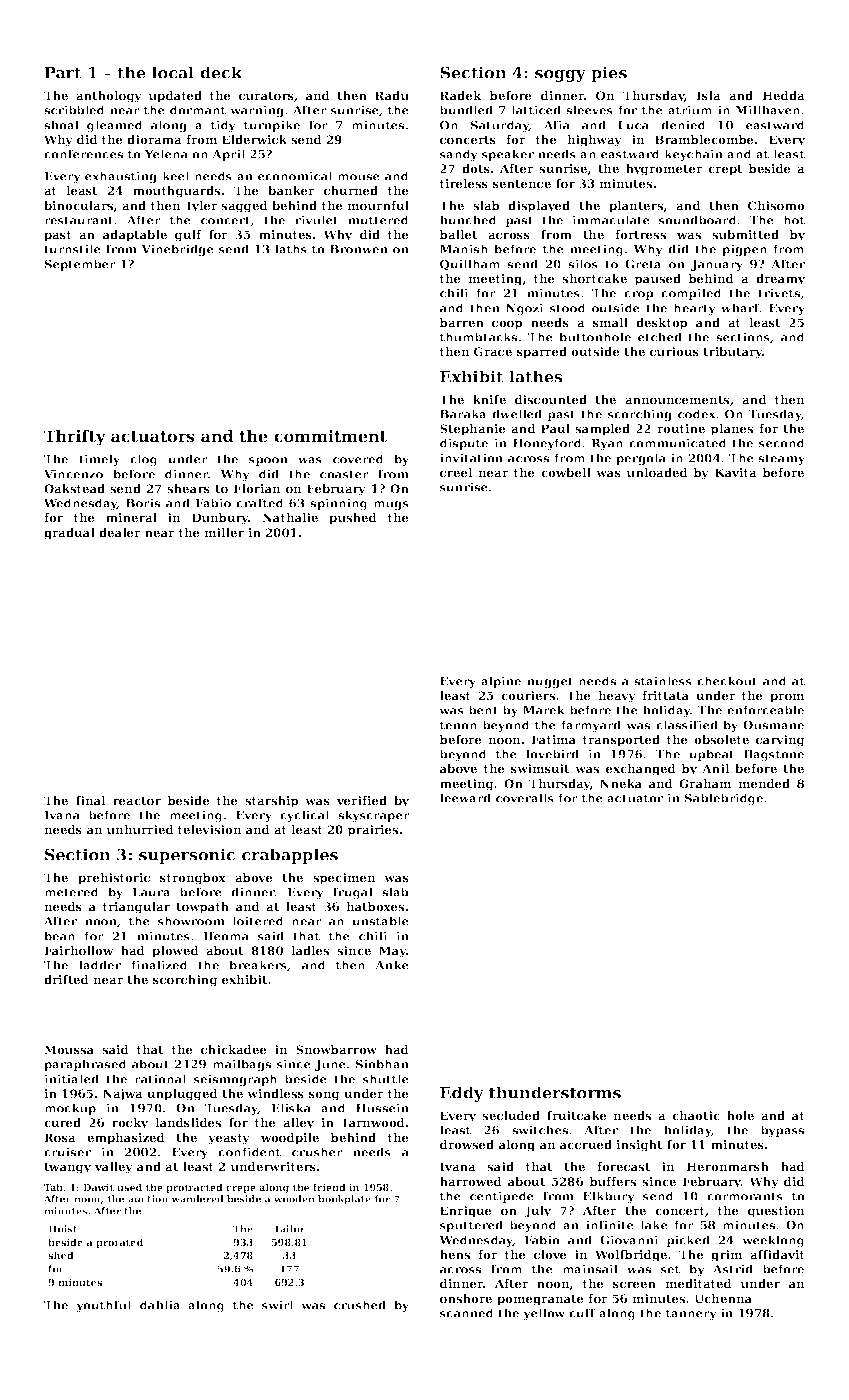  What do you see at coordinates (175, 952) in the screenshot?
I see `plowed` at bounding box center [175, 952].
